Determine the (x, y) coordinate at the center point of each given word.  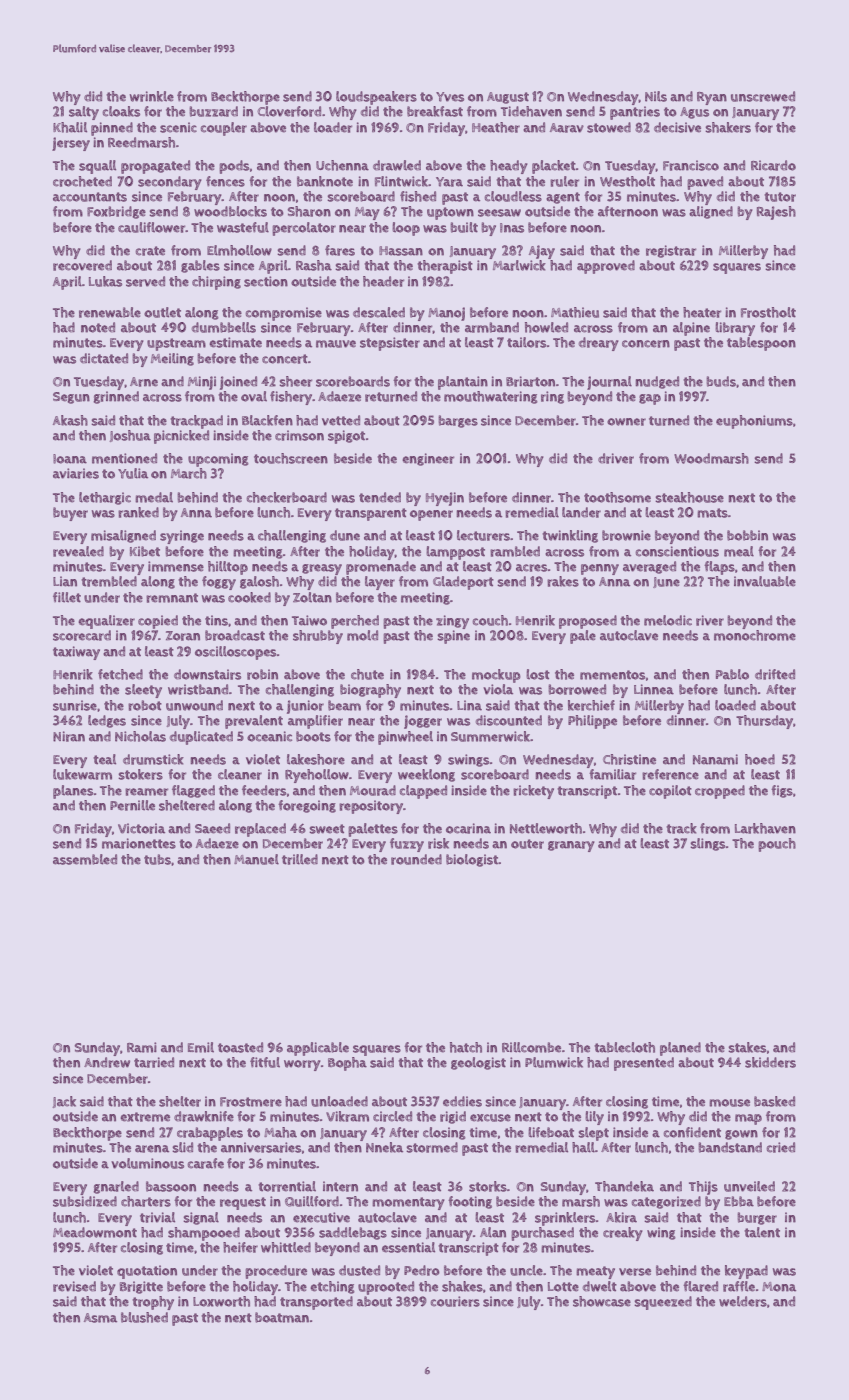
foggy (219, 583)
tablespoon (761, 344)
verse (635, 1272)
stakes (747, 1047)
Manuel (256, 859)
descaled (379, 312)
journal (609, 383)
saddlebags (353, 1233)
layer (380, 583)
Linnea (654, 689)
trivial (157, 1217)
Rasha (314, 265)
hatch (466, 1047)
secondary (170, 183)
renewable (110, 312)
